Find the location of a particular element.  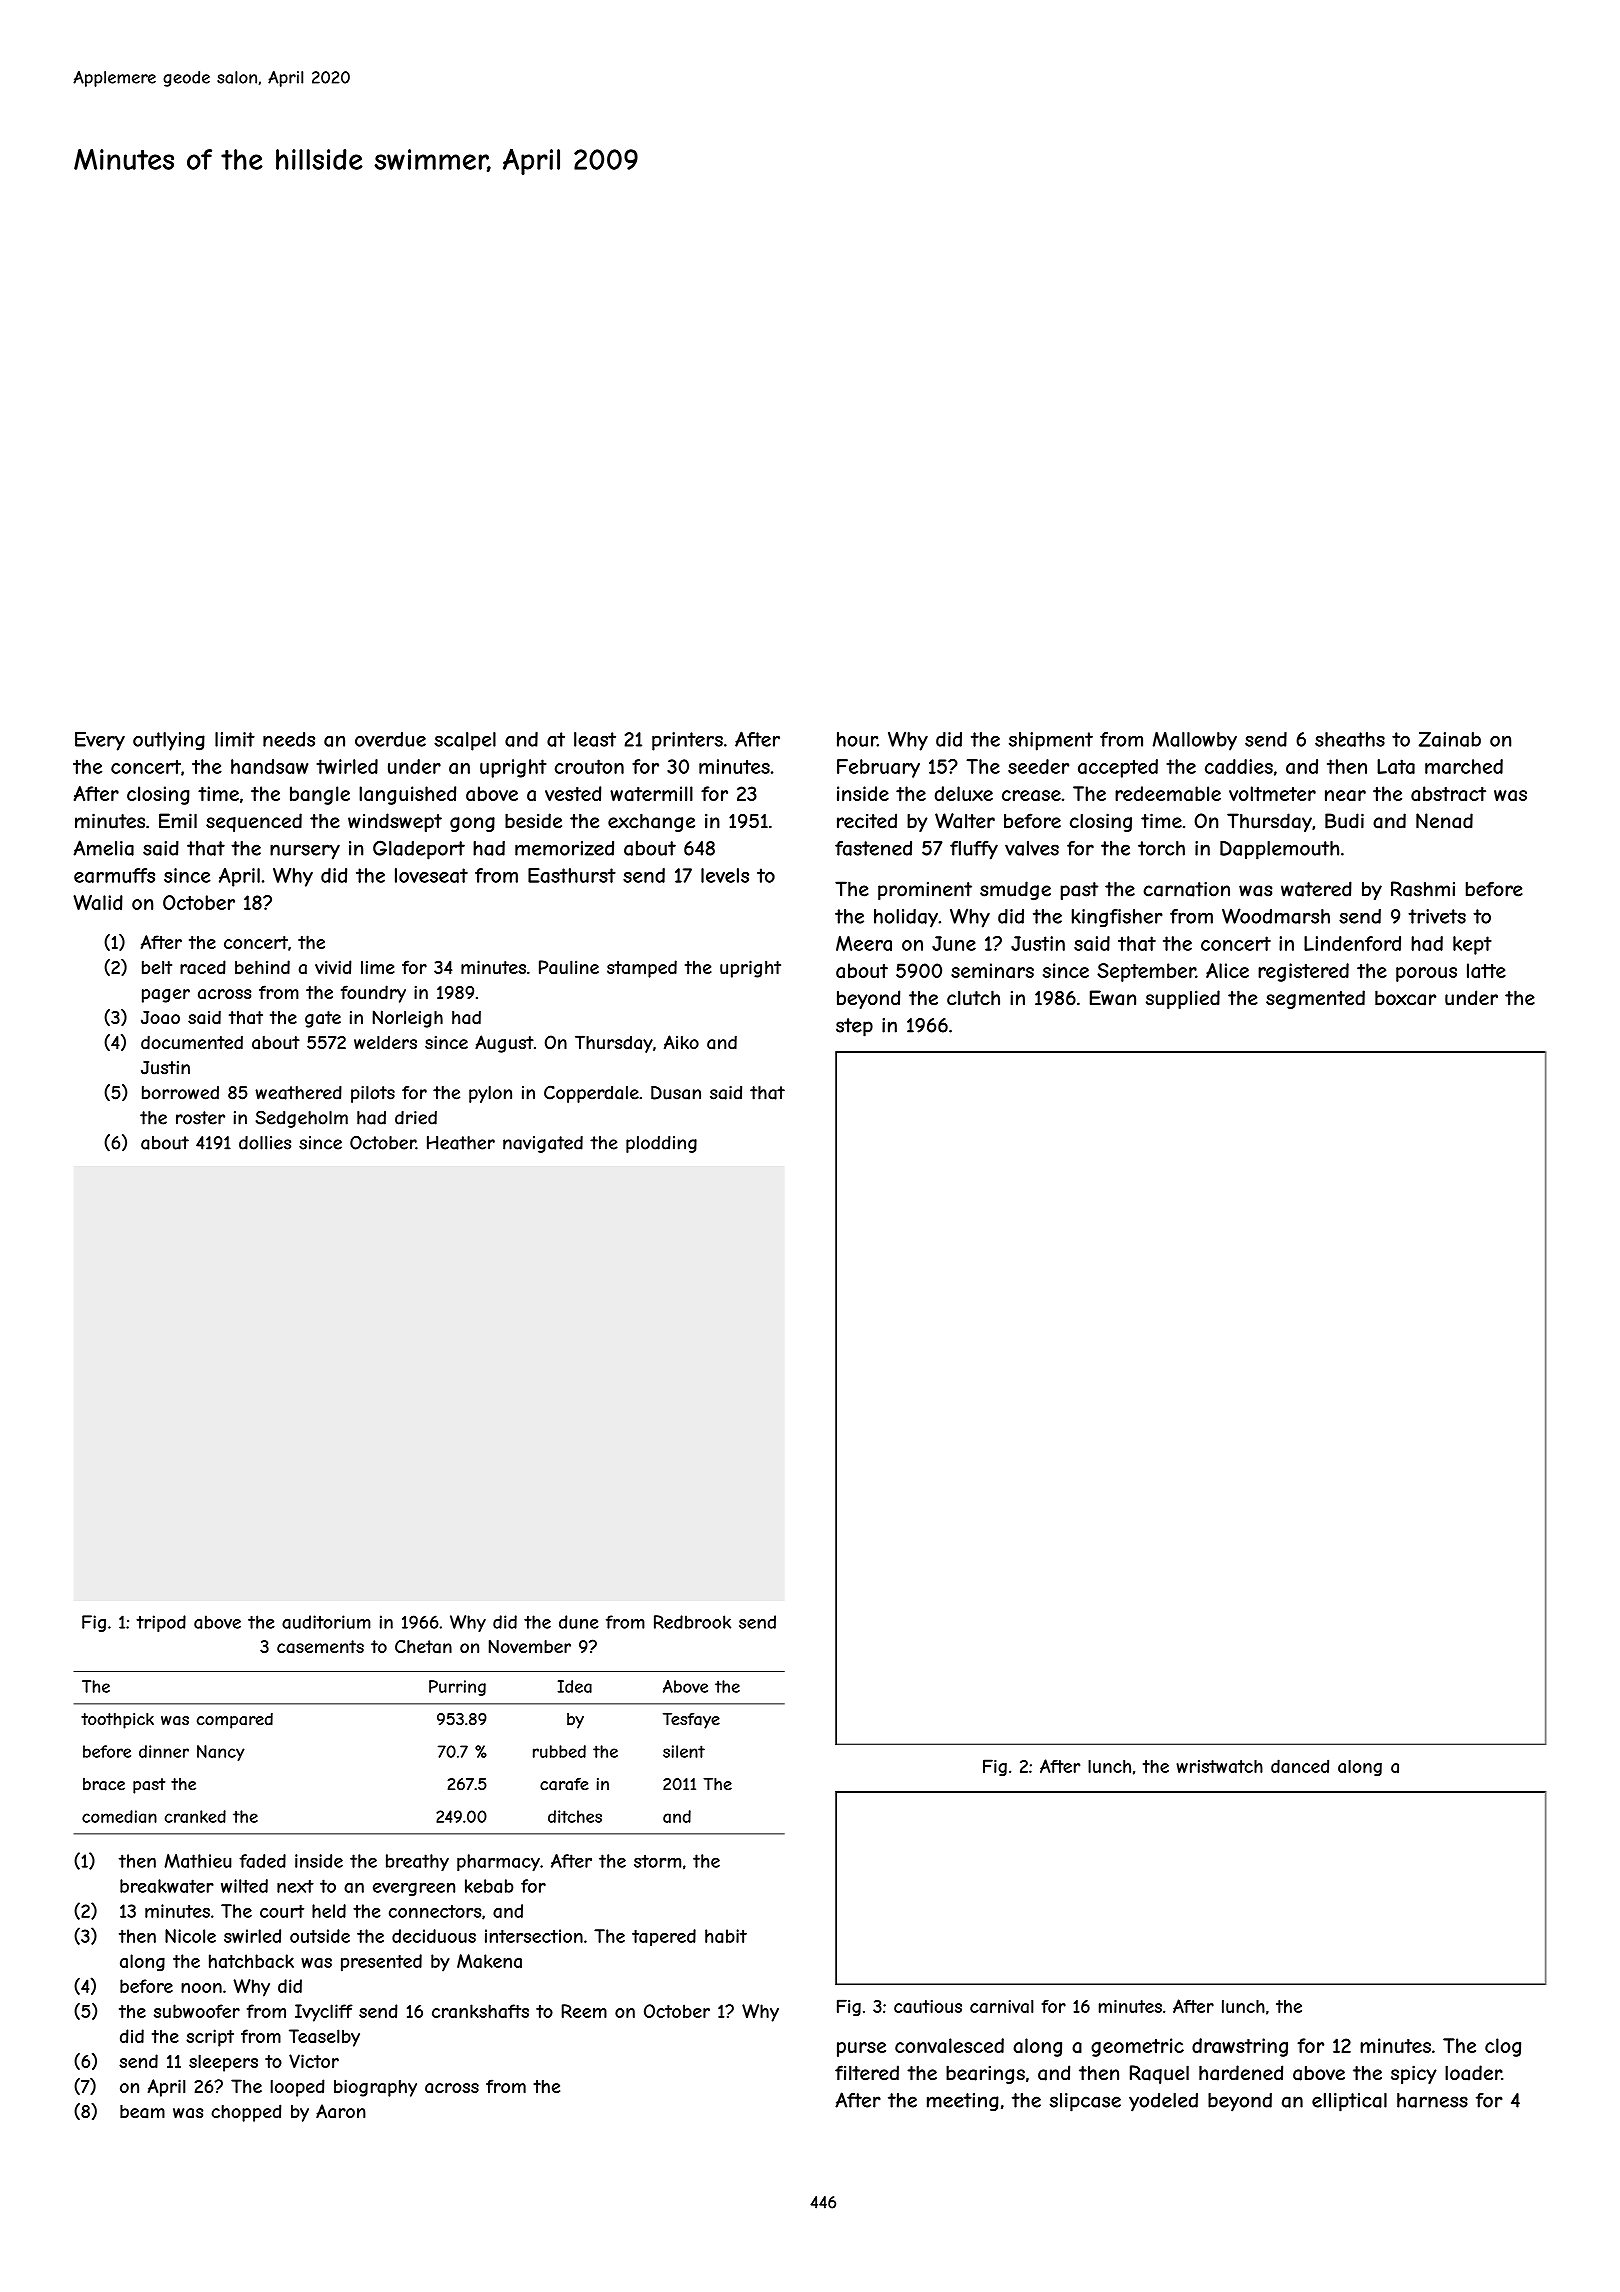

behind is located at coordinates (262, 967).
